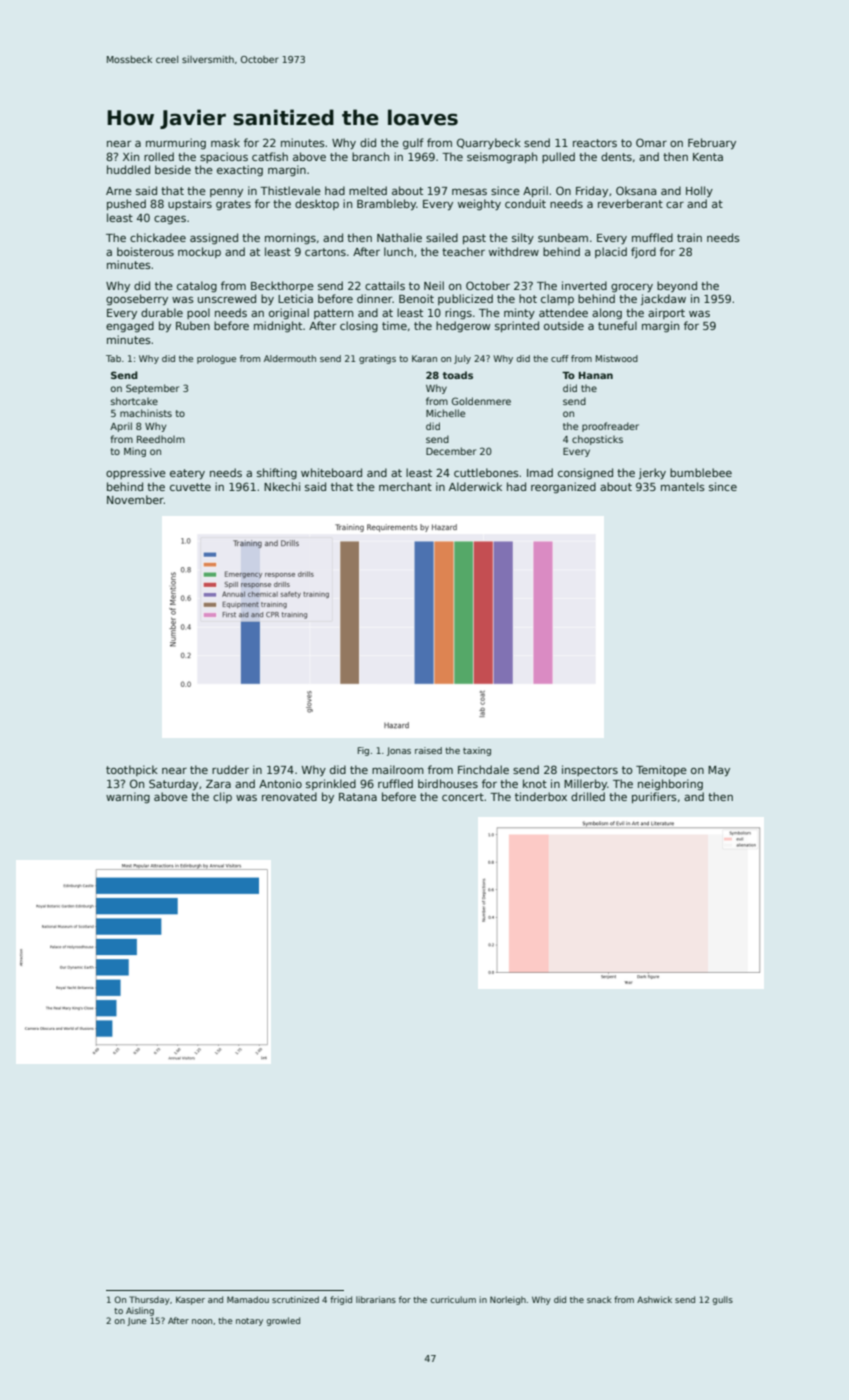 The width and height of the screenshot is (849, 1400). I want to click on Norleigh, so click(508, 1300).
